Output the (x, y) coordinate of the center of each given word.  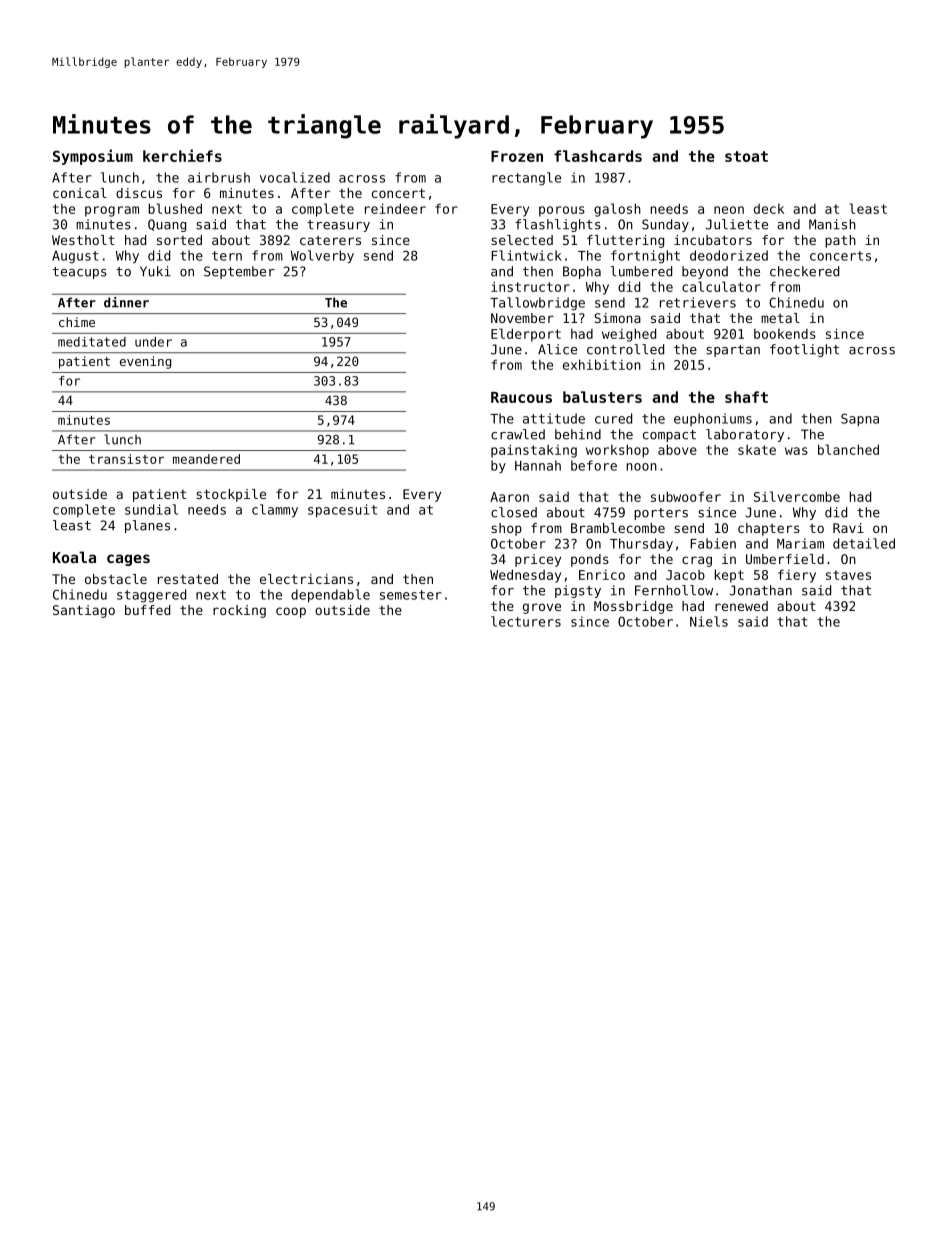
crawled (518, 434)
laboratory (745, 435)
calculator (721, 286)
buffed (147, 610)
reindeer (395, 208)
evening (145, 362)
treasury (338, 226)
